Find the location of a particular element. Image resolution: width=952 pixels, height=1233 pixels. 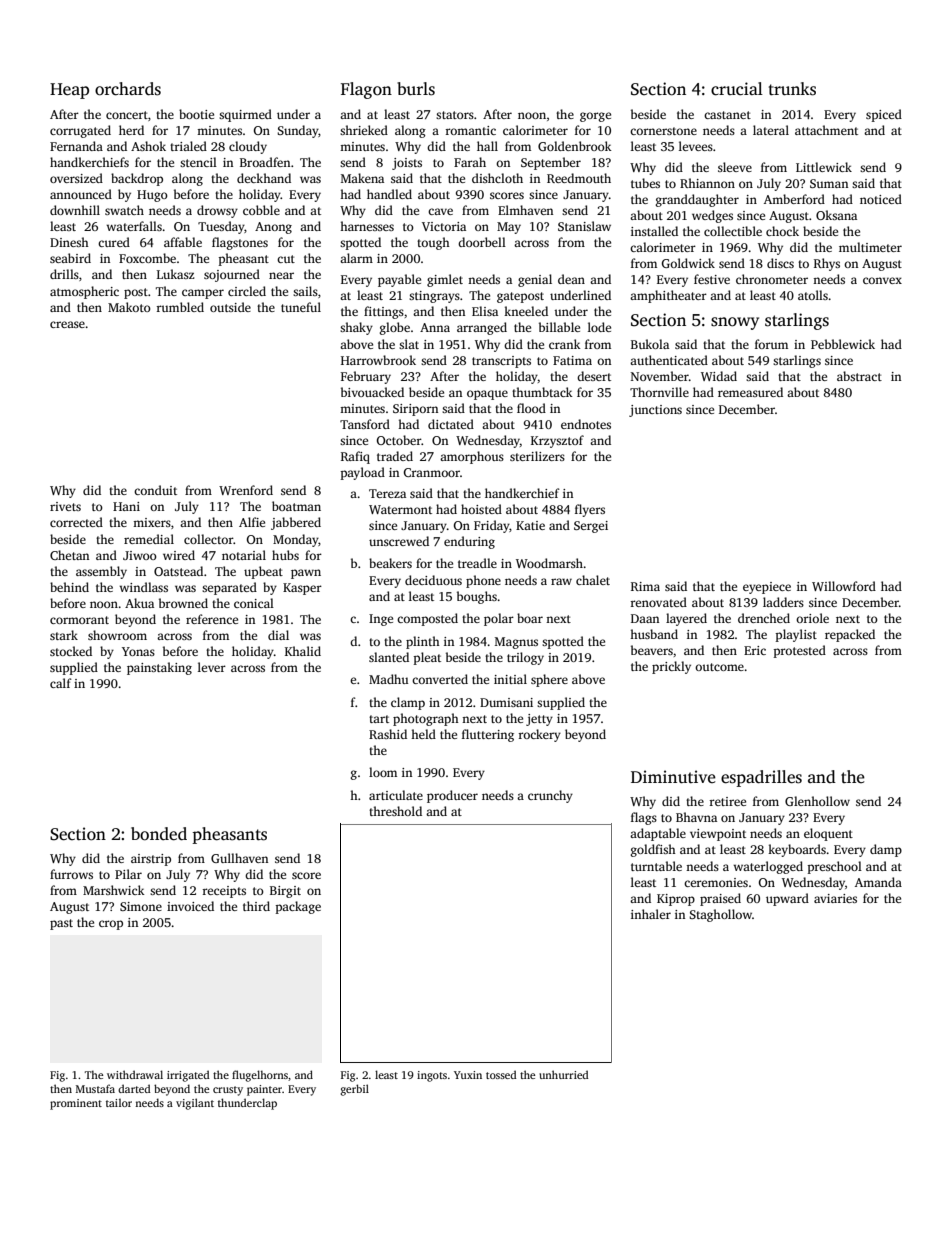

gerbil is located at coordinates (354, 1090).
